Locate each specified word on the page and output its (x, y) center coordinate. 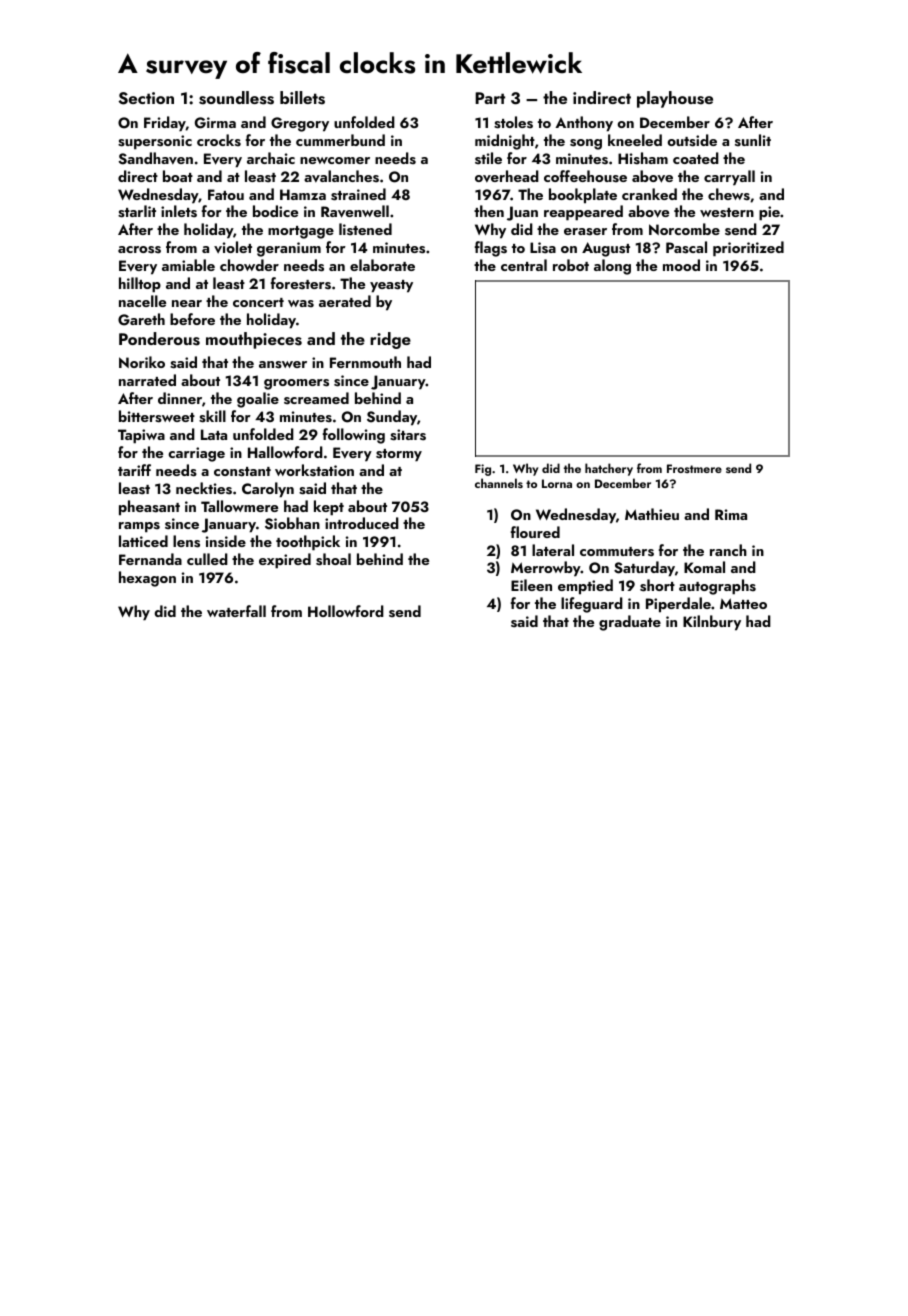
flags (491, 249)
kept (329, 508)
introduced (362, 523)
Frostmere (694, 468)
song (586, 144)
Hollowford (346, 611)
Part (490, 98)
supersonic (155, 142)
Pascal (686, 247)
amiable (188, 265)
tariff (134, 470)
